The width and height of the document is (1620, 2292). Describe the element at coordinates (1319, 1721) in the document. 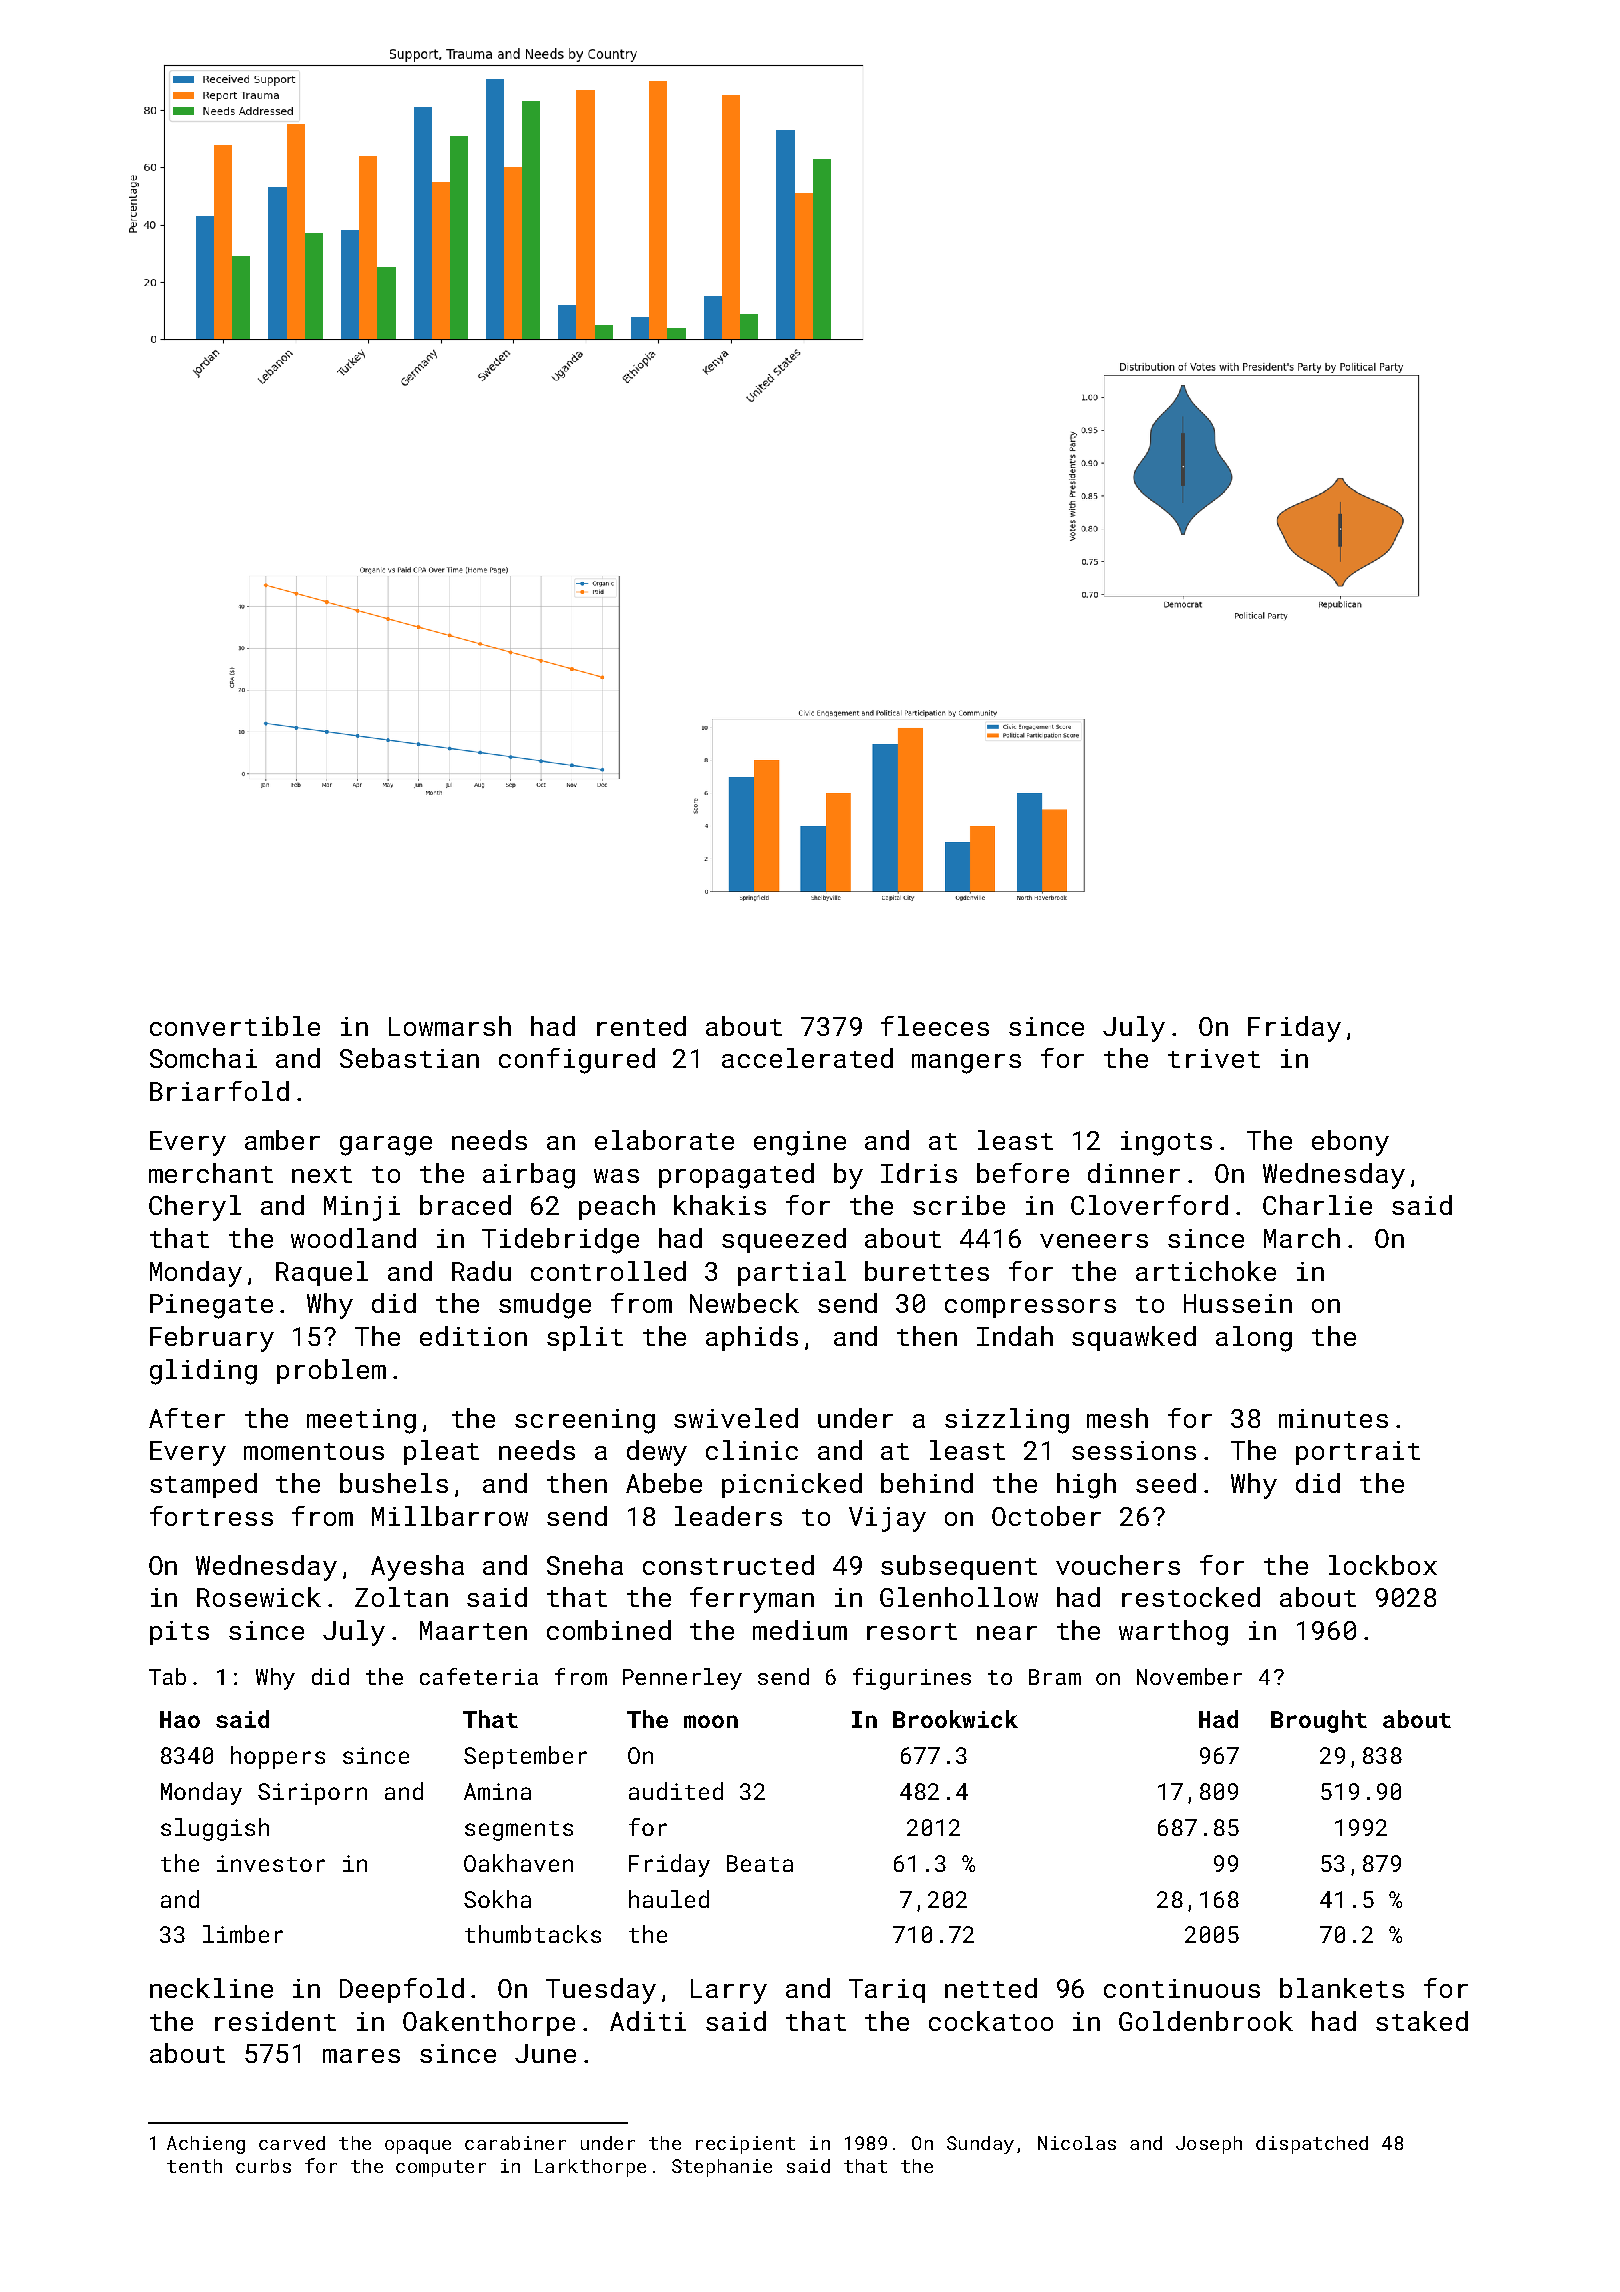

I see `Brought` at that location.
